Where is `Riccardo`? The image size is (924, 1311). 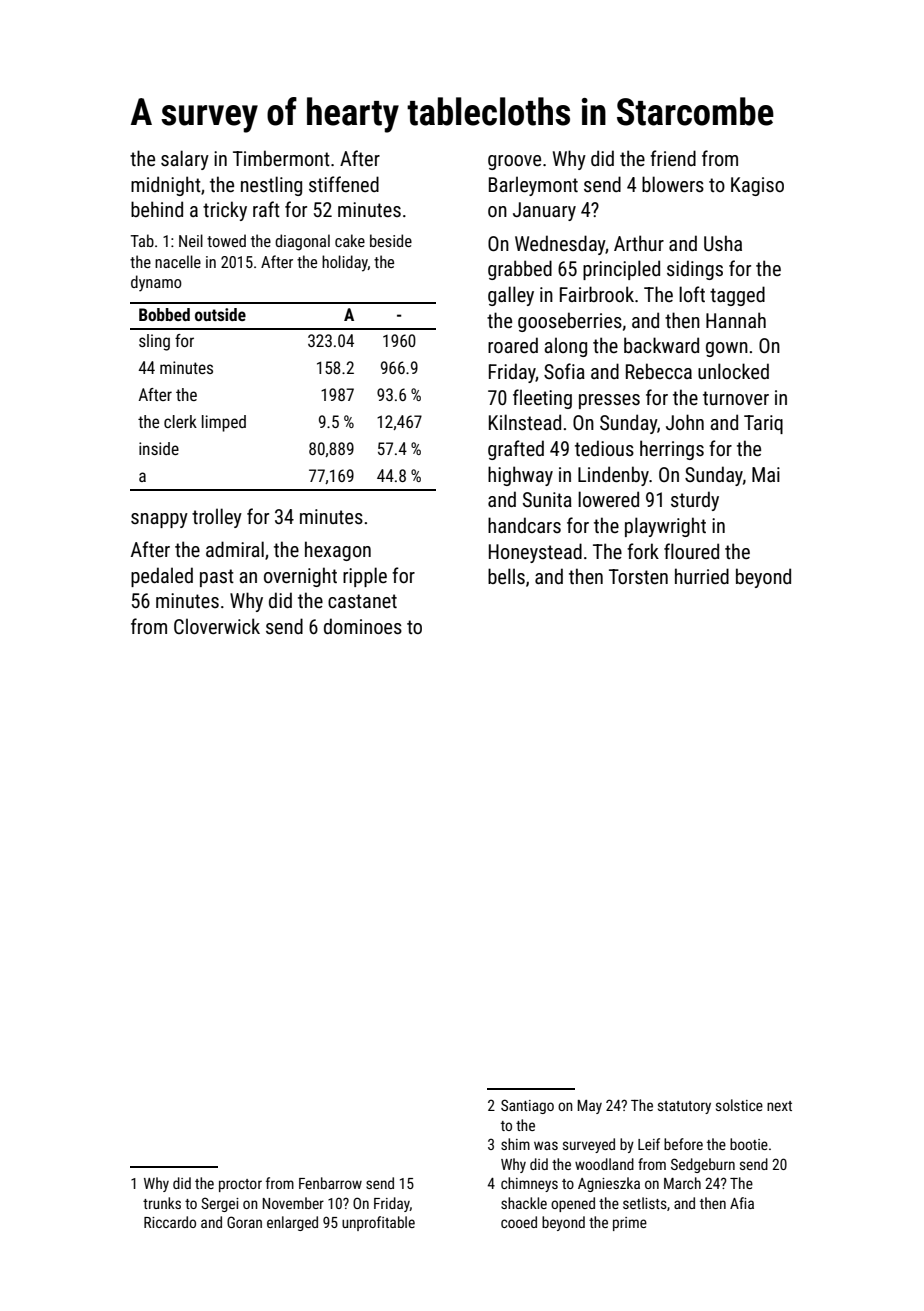
Riccardo is located at coordinates (170, 1222).
